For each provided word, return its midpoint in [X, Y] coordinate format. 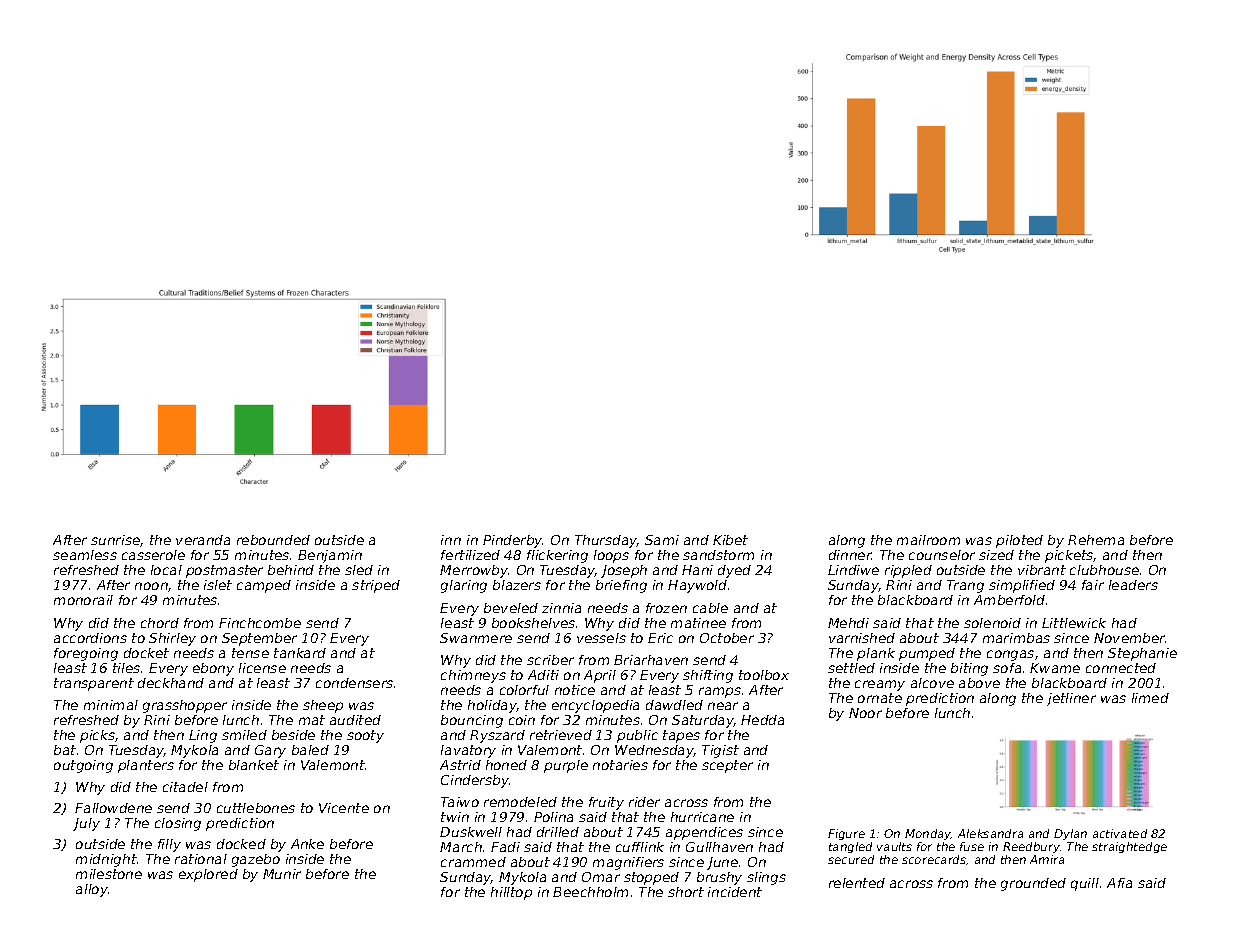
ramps [720, 692]
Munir [282, 874]
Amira [1047, 859]
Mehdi [848, 623]
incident [735, 892]
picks [97, 736]
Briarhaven [651, 660]
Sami [662, 540]
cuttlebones [256, 808]
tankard [300, 653]
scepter [727, 766]
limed [1150, 698]
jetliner [1071, 699]
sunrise [115, 540]
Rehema [1096, 540]
